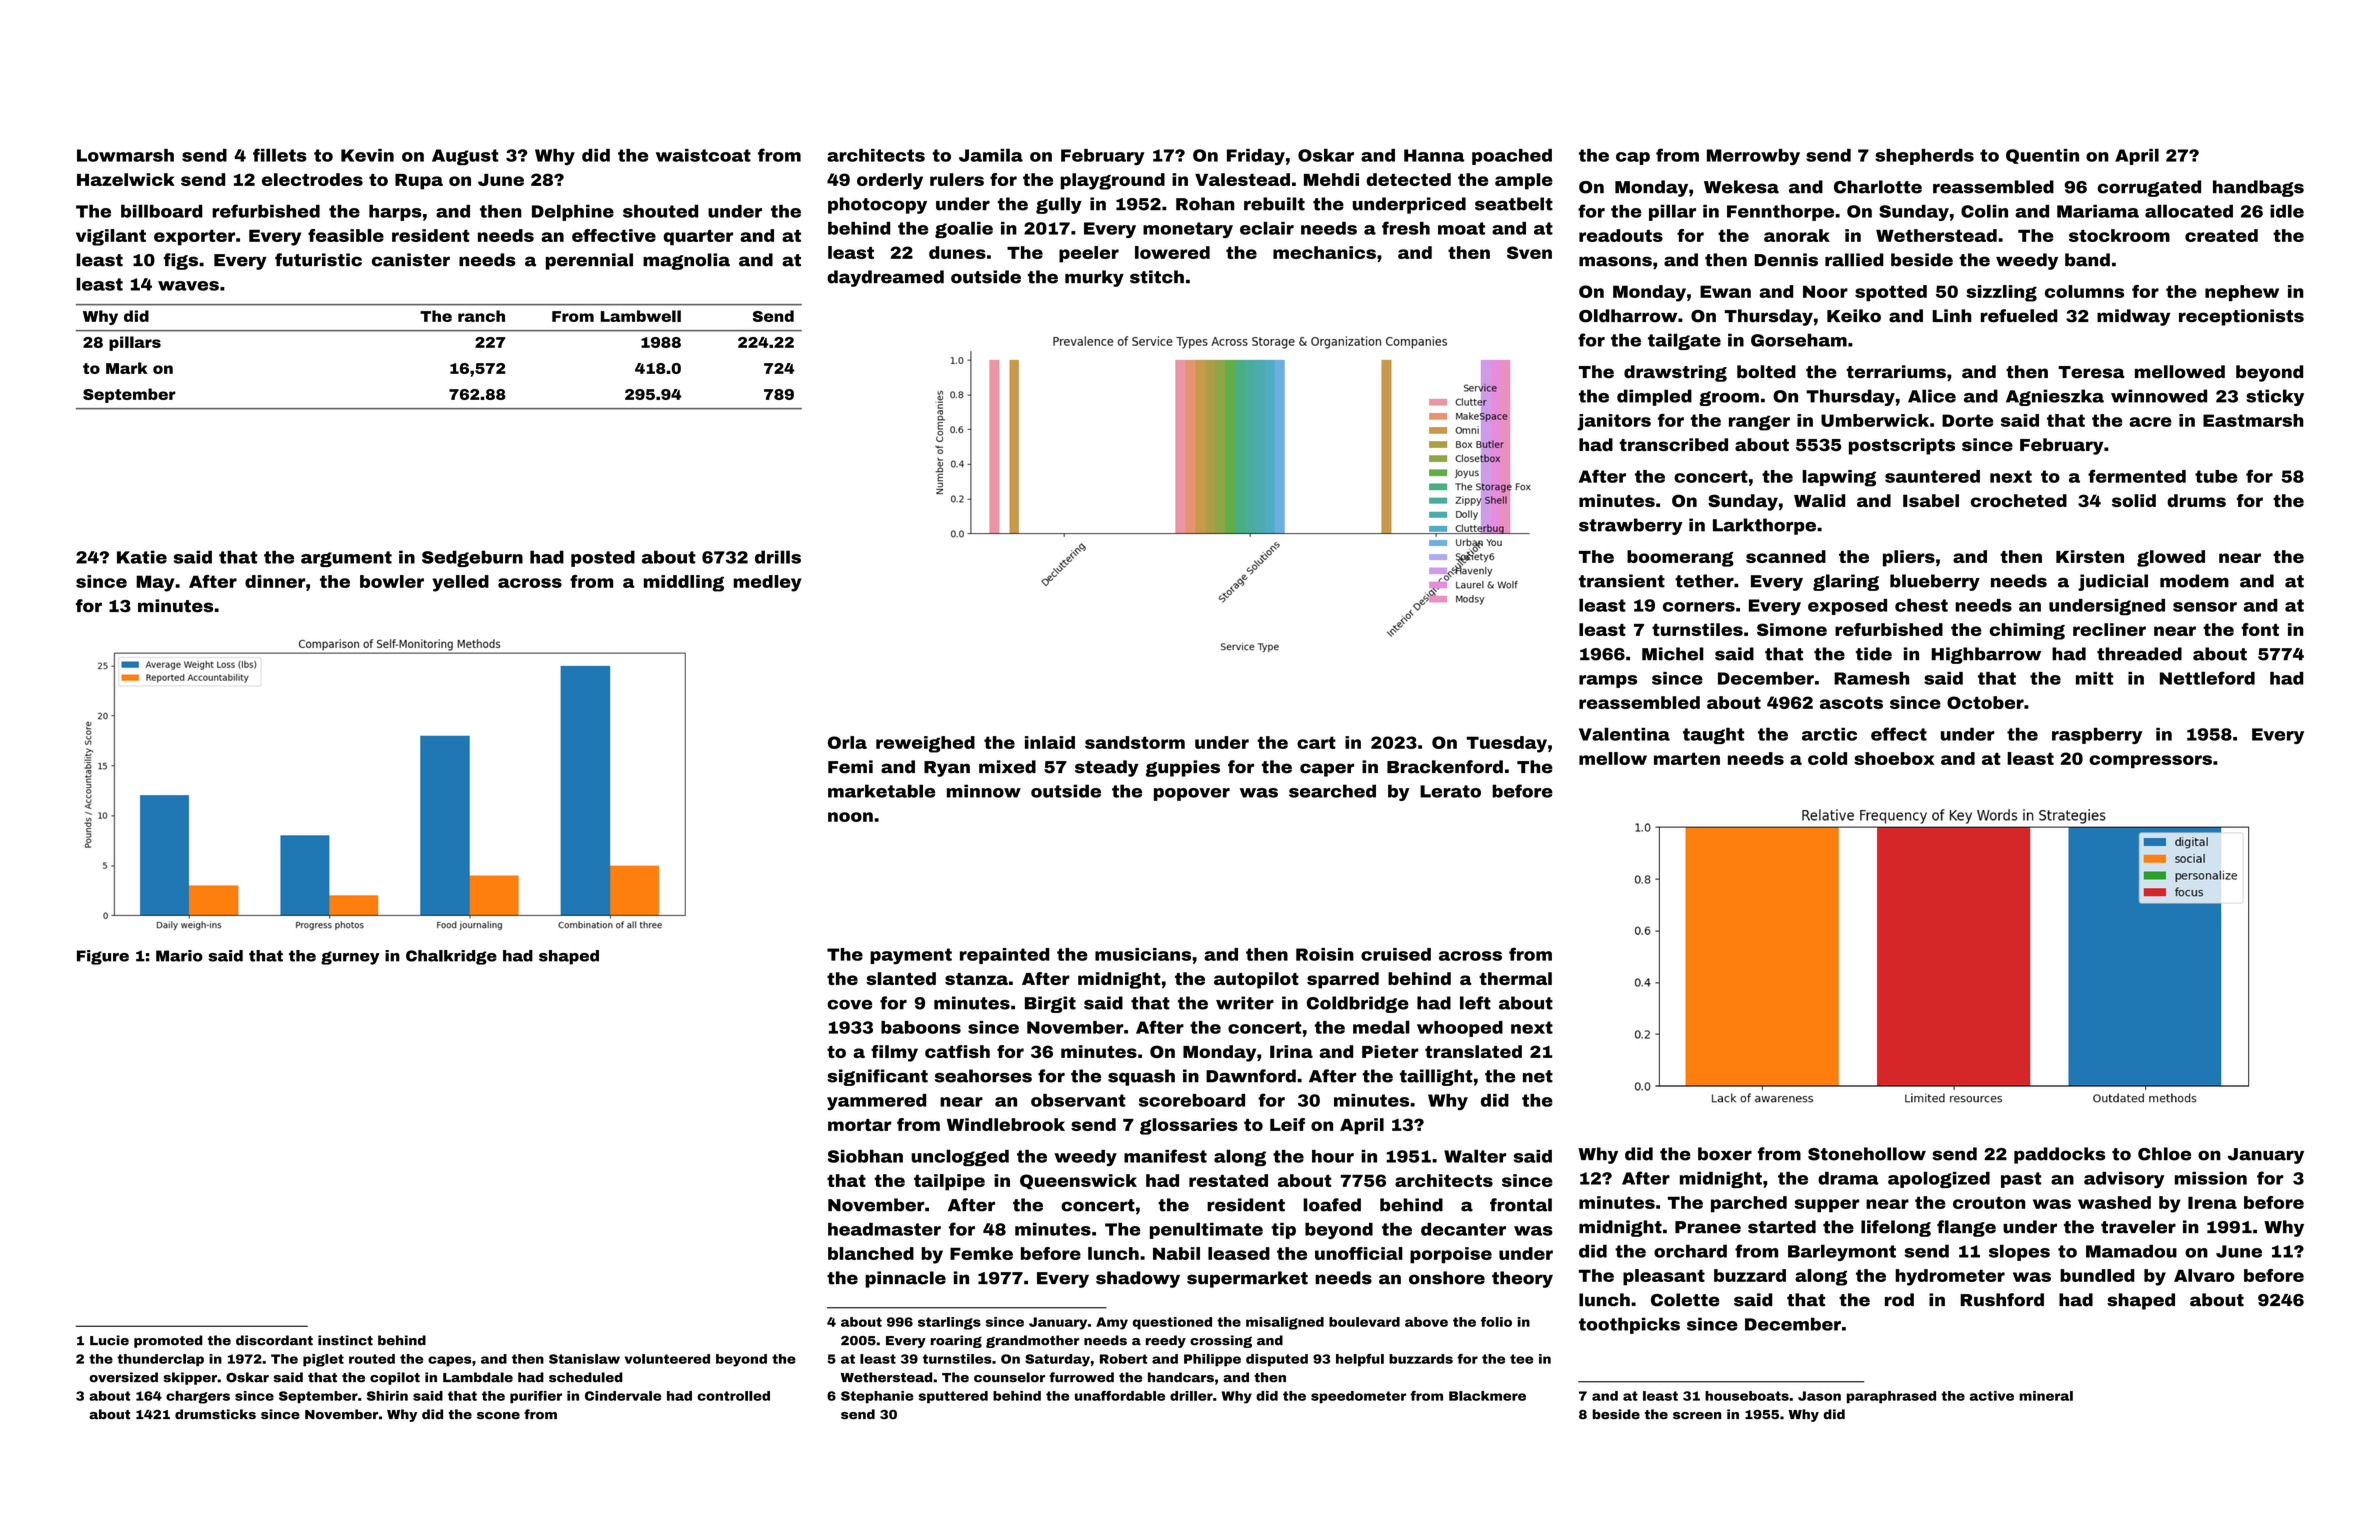 This screenshot has width=2380, height=1540. Describe the element at coordinates (1673, 654) in the screenshot. I see `Michel` at that location.
